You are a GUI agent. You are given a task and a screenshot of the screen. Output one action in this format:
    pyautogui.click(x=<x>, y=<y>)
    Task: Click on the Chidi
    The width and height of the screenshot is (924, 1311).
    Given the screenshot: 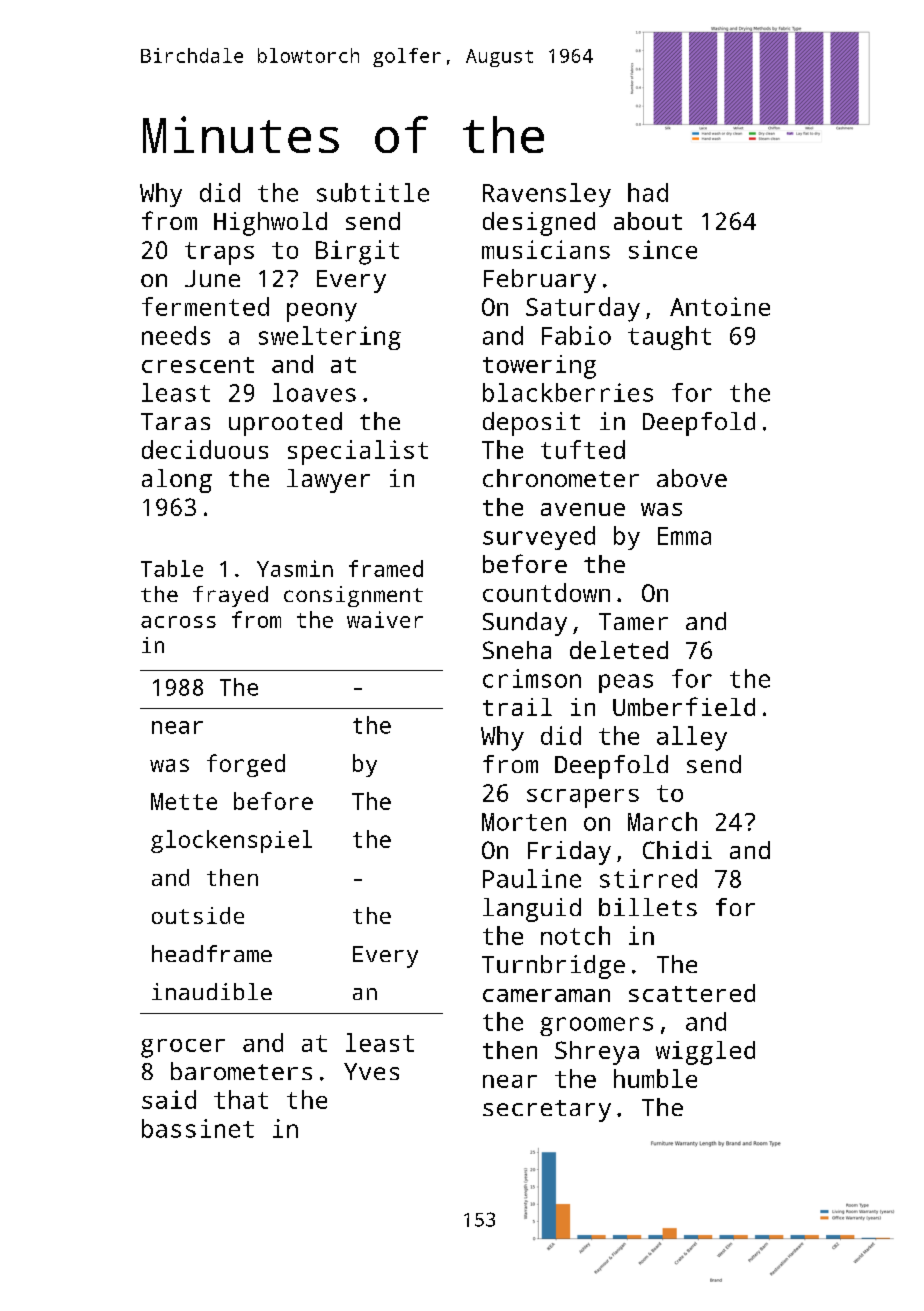 What is the action you would take?
    pyautogui.click(x=677, y=850)
